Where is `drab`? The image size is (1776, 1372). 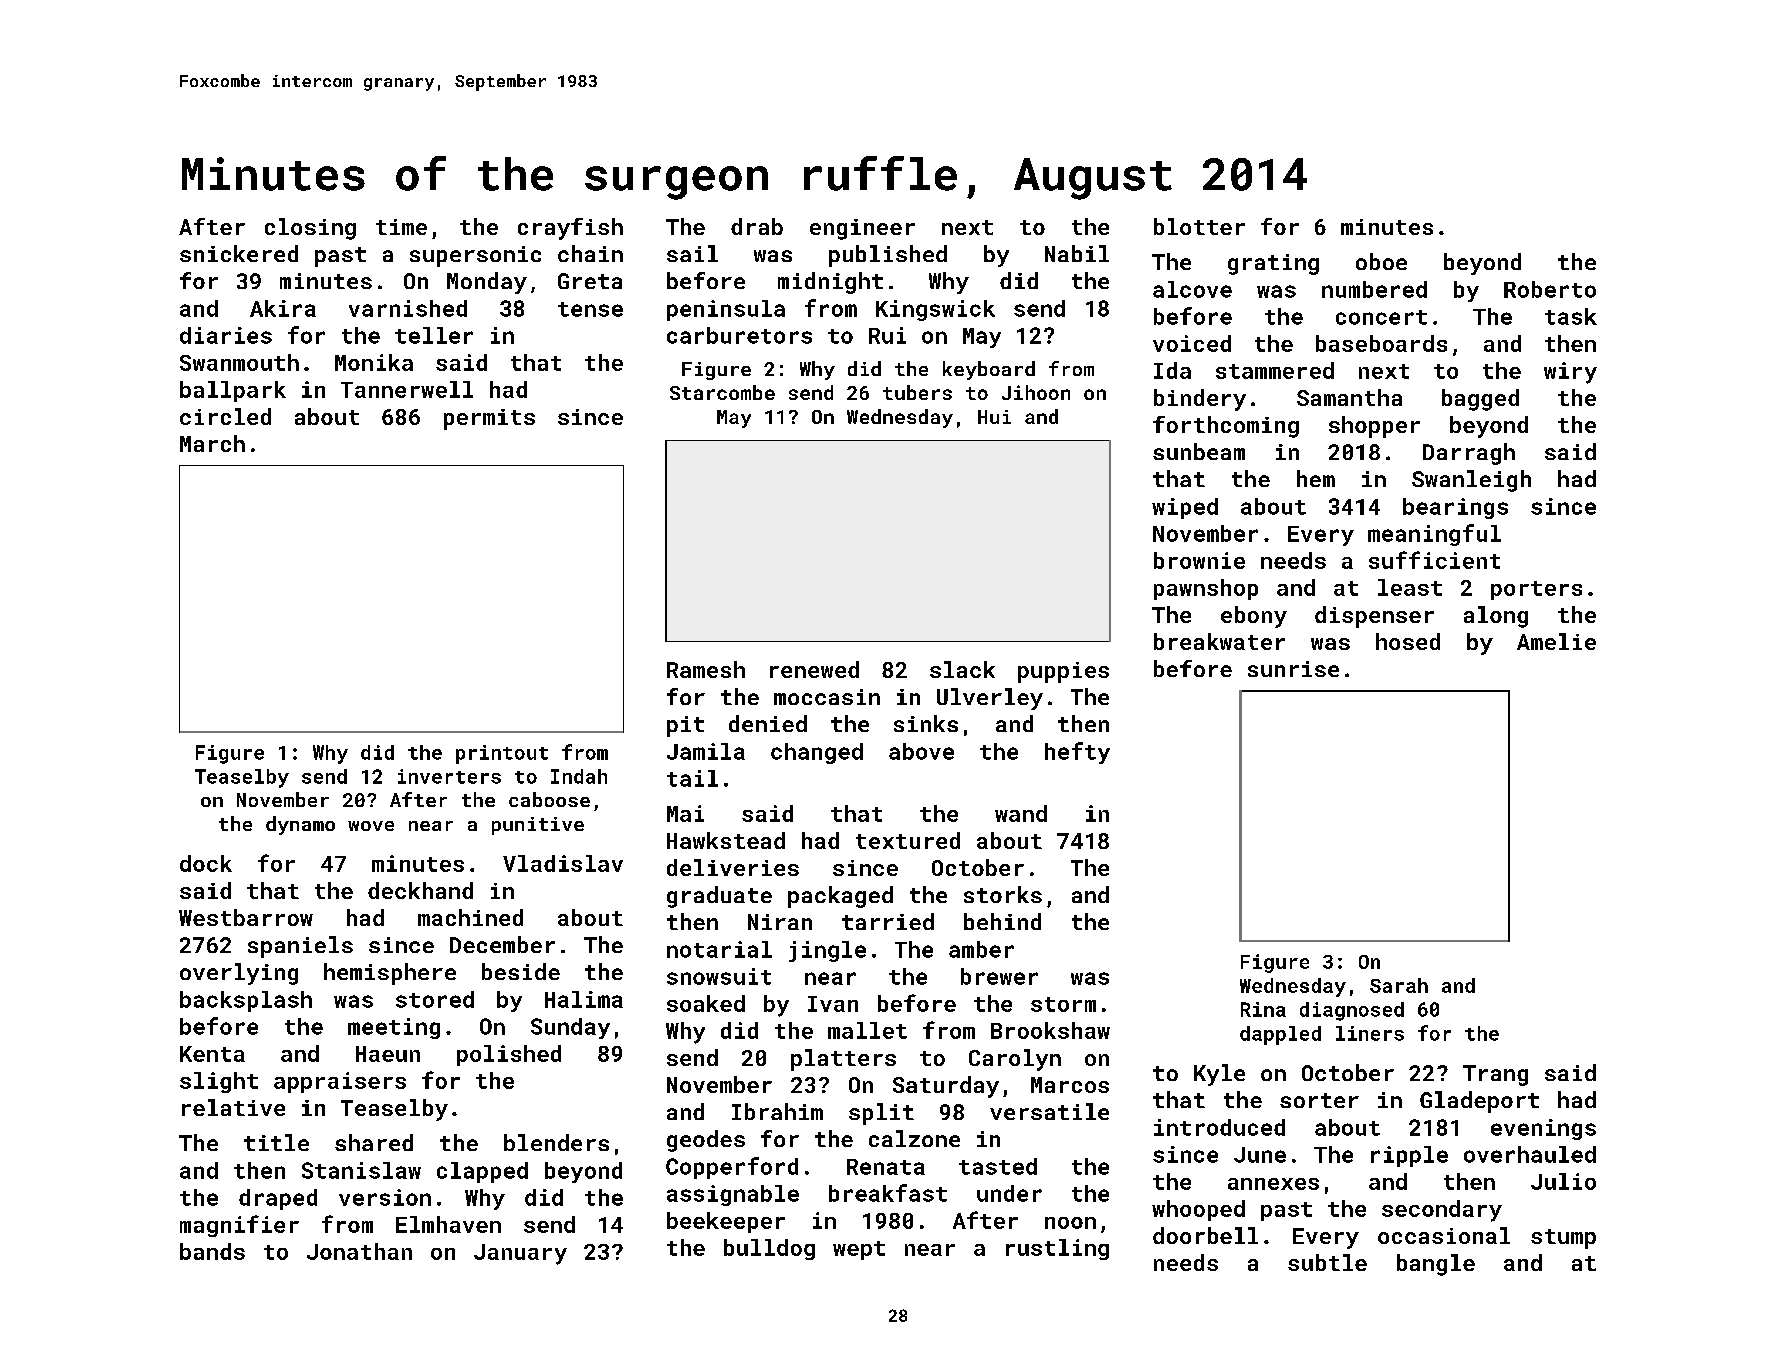
drab is located at coordinates (757, 226).
